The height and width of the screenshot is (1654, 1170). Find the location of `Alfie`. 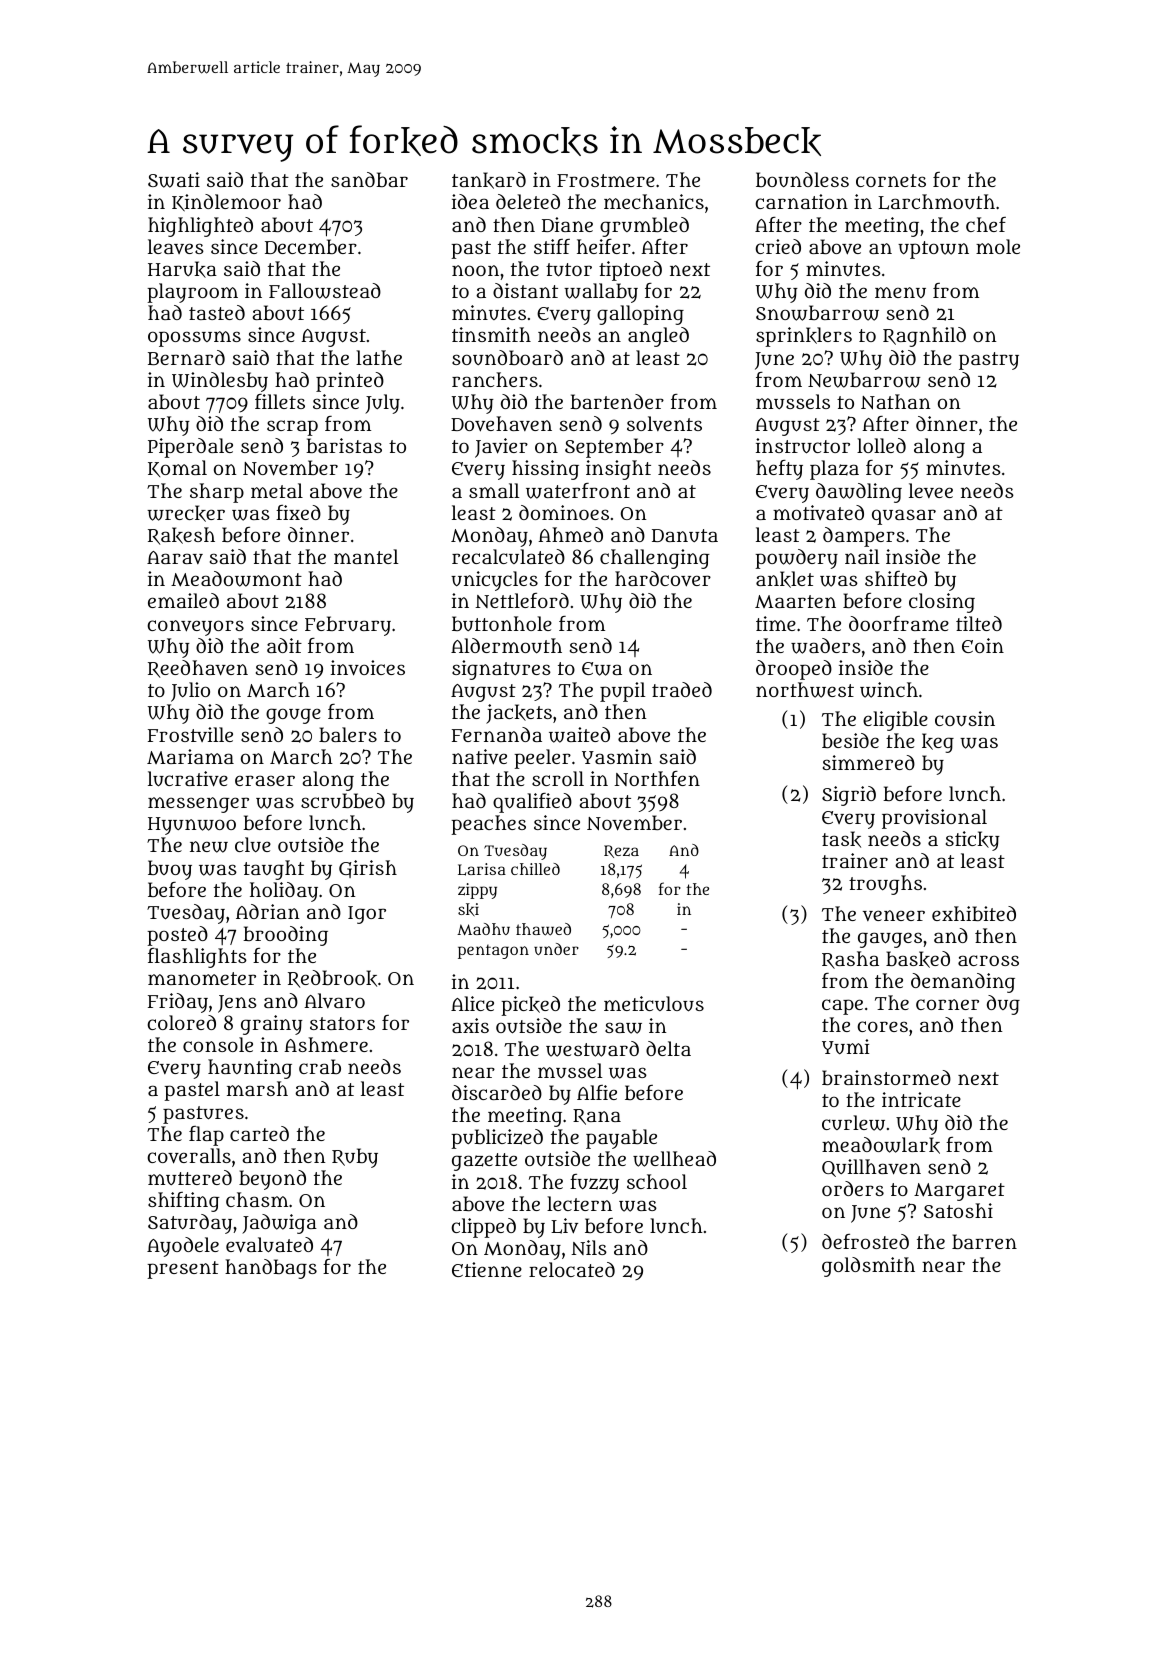

Alfie is located at coordinates (597, 1092).
